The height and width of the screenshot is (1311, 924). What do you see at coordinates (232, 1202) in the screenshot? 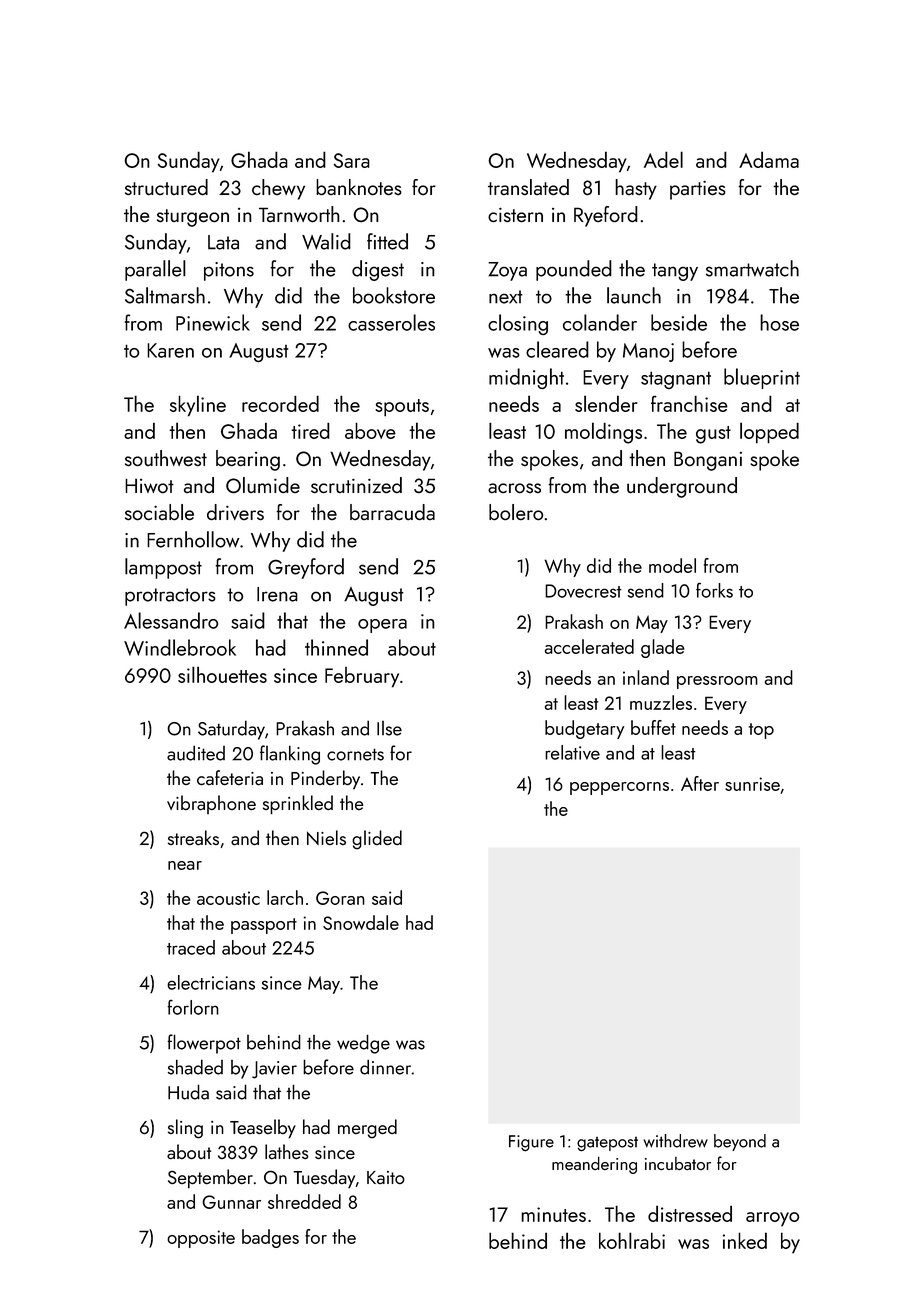
I see `Gunnar` at bounding box center [232, 1202].
